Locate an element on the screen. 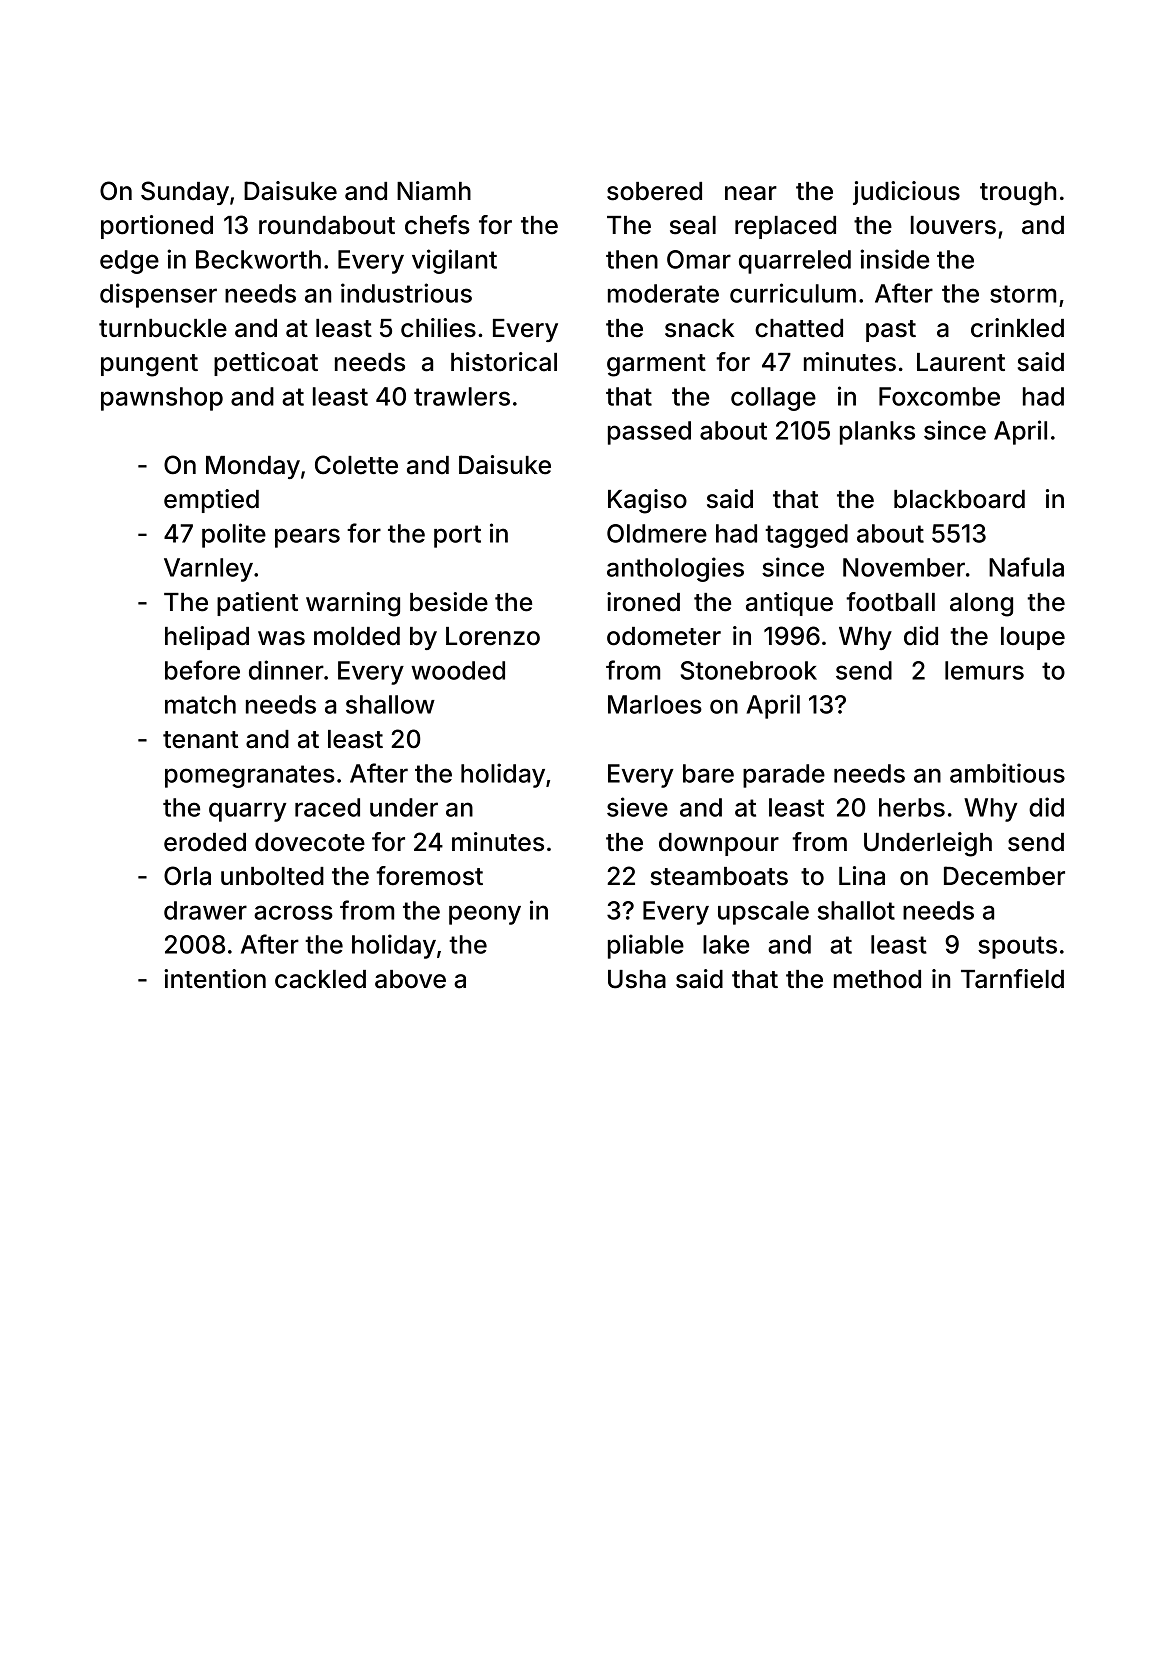 This screenshot has height=1654, width=1165. pawnshop is located at coordinates (162, 399).
